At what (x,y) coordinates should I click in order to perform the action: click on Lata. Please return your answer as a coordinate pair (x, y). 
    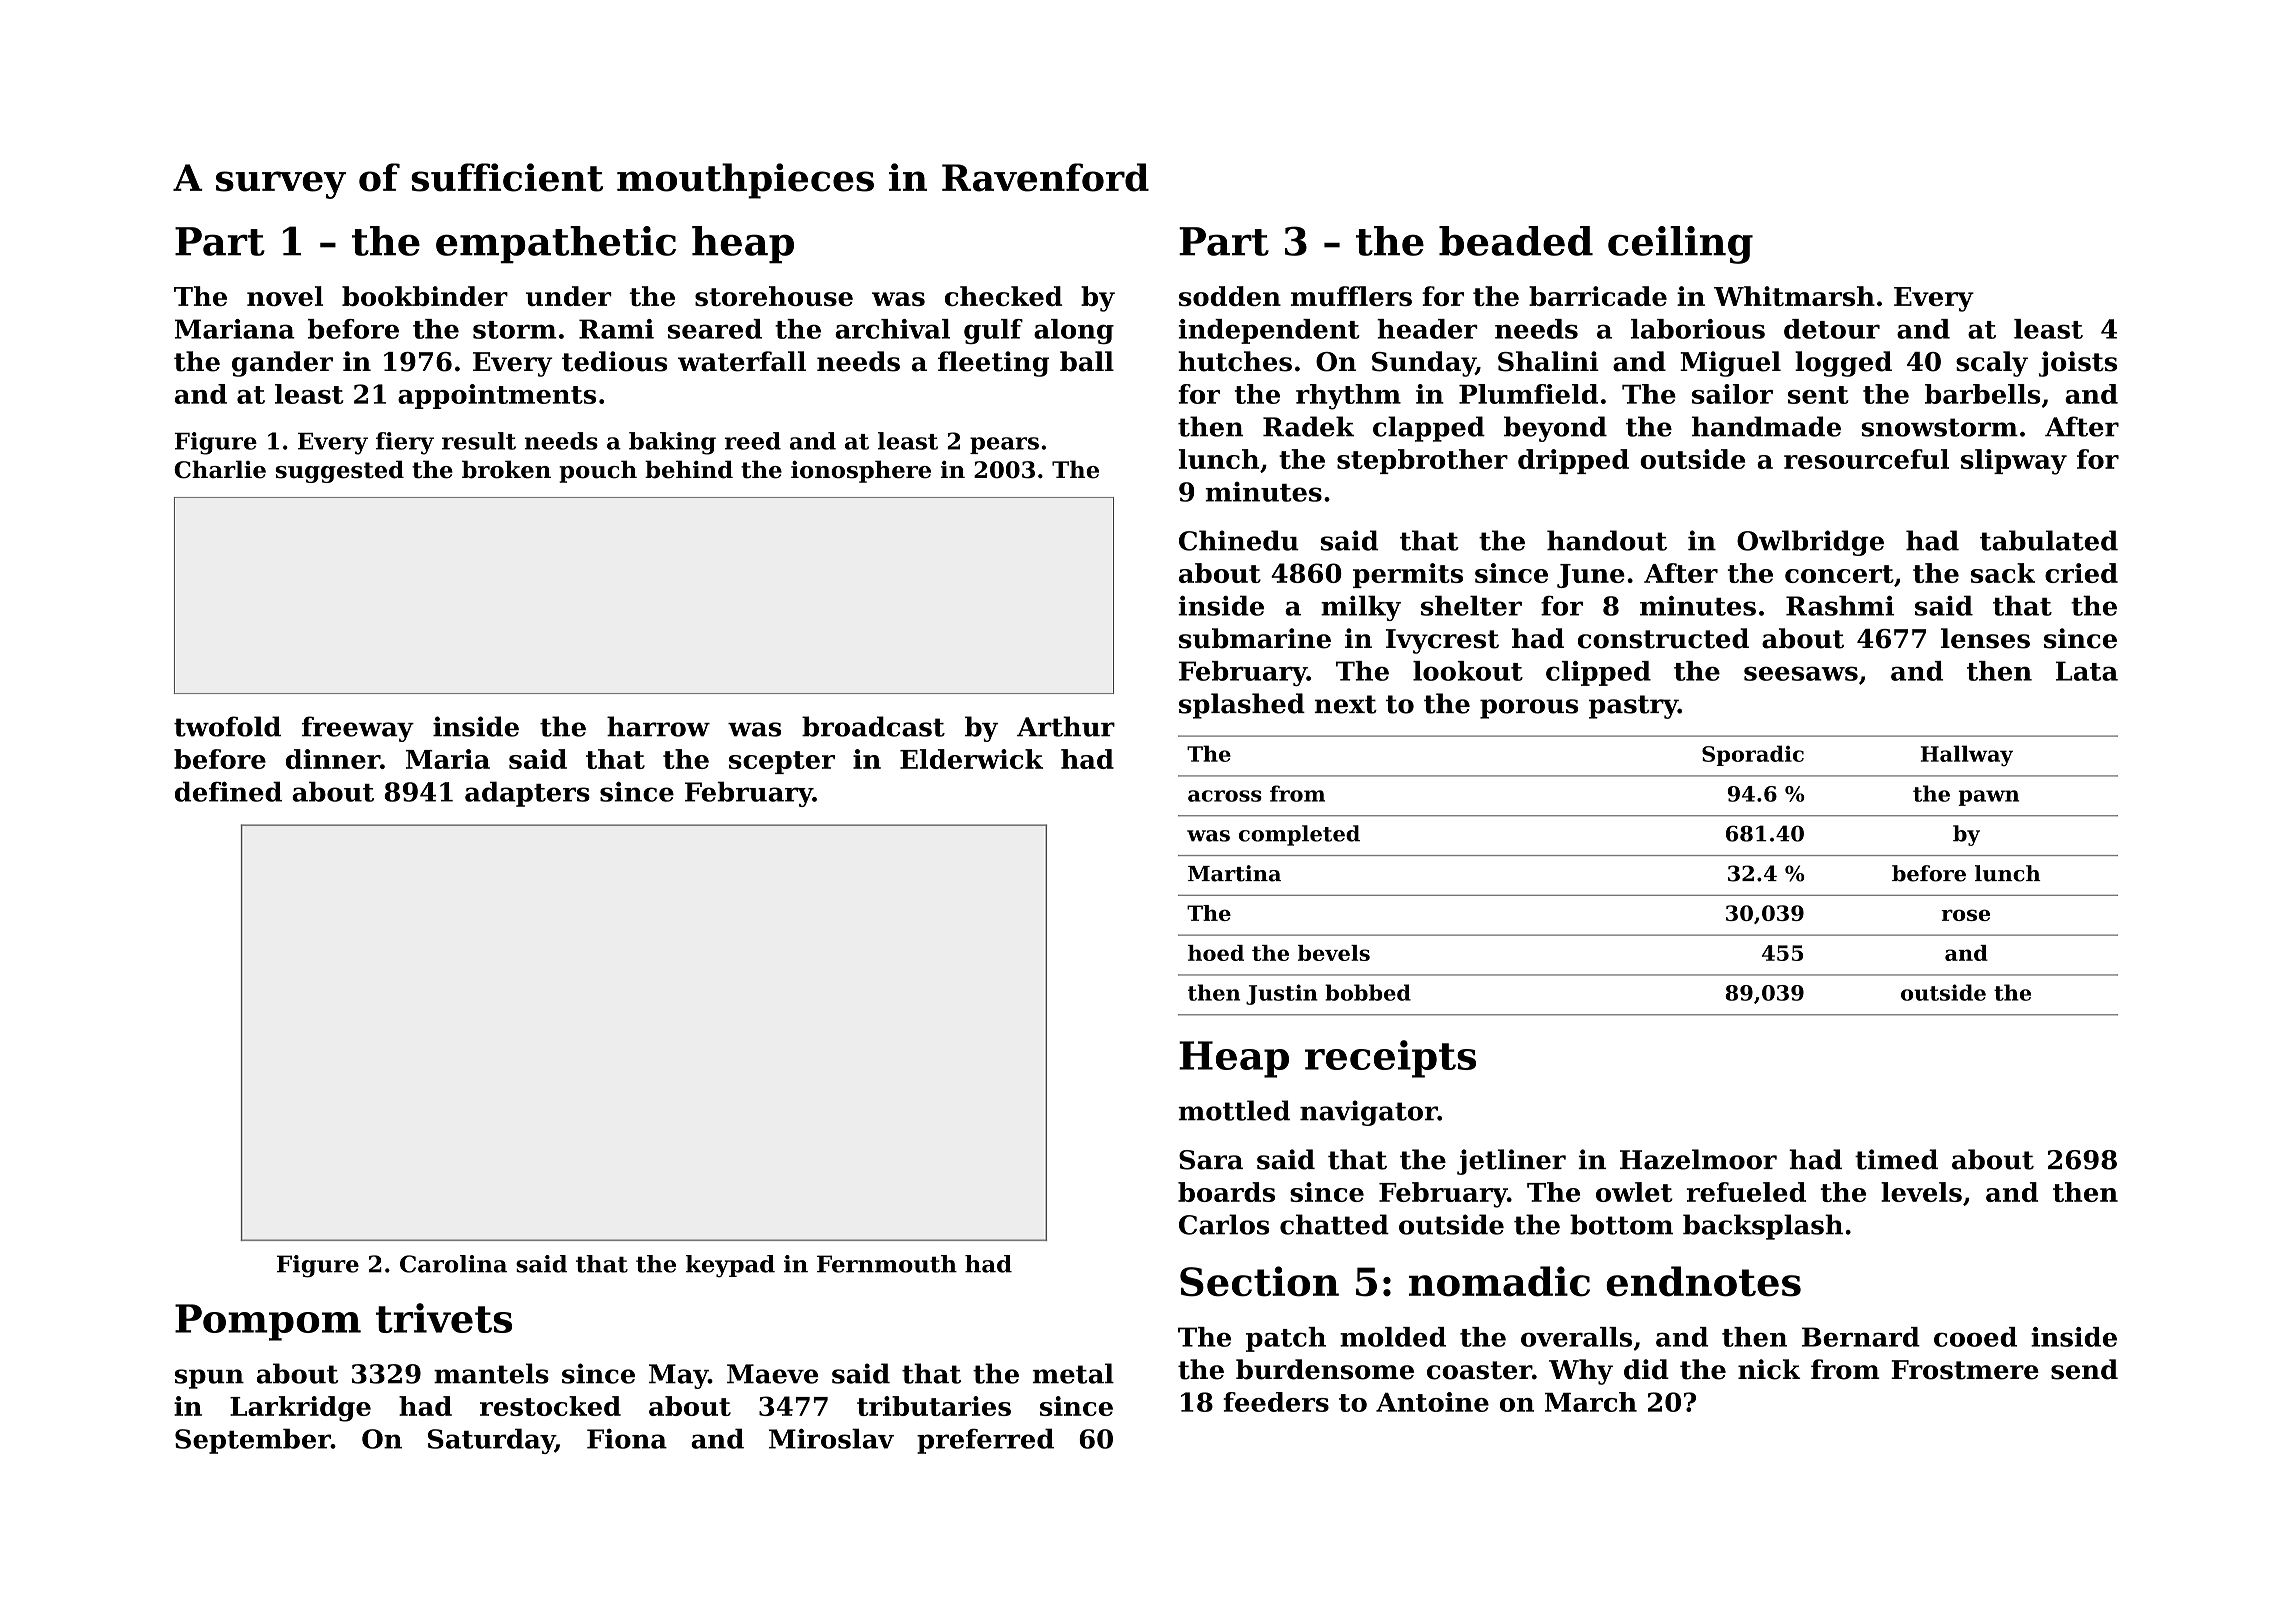
    Looking at the image, I should click on (2087, 671).
